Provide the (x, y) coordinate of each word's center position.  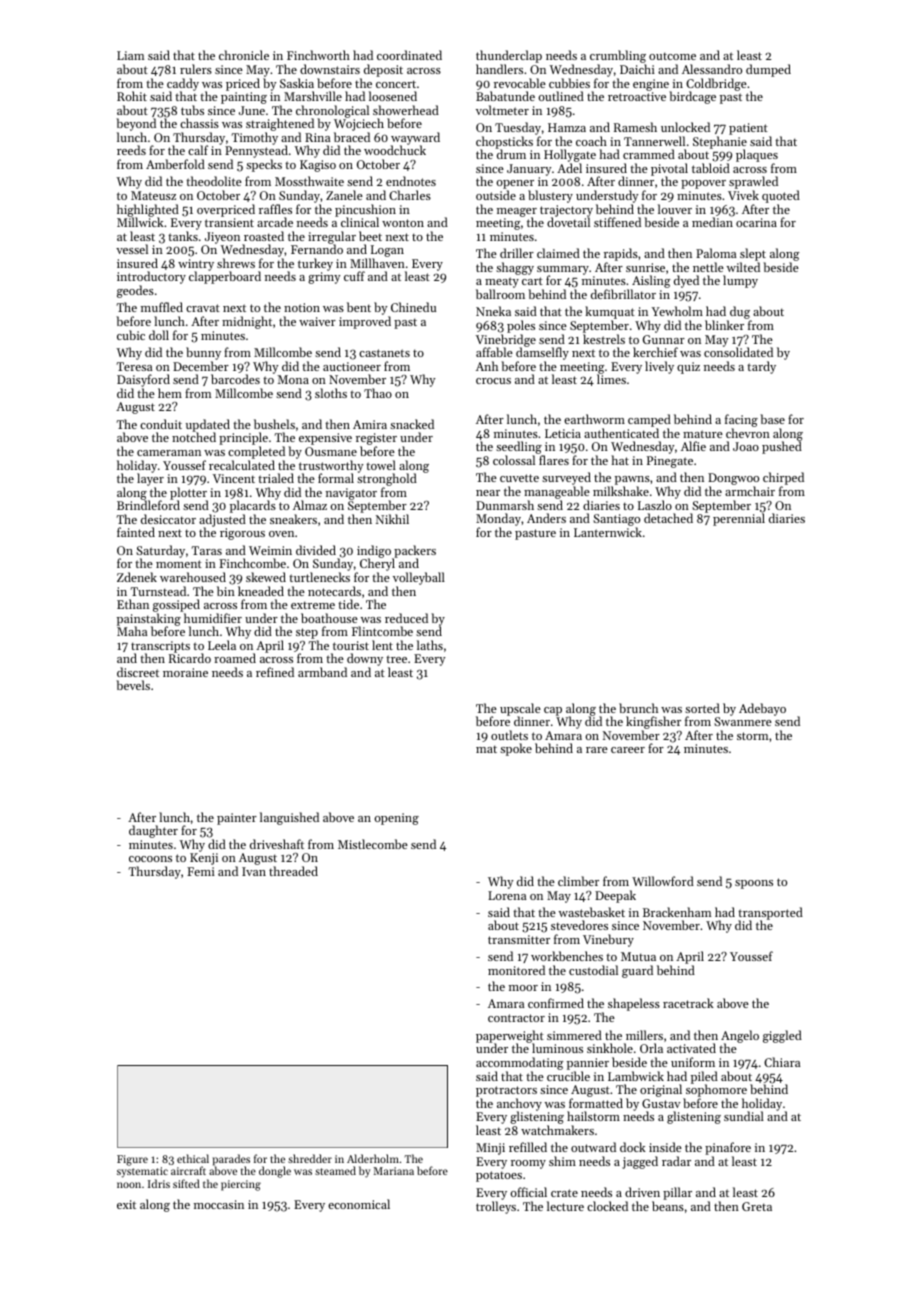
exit (126, 1204)
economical (359, 1204)
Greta (757, 1206)
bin (226, 591)
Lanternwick (608, 532)
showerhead (406, 110)
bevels (133, 685)
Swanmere (743, 721)
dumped (768, 70)
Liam (130, 55)
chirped (783, 478)
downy (365, 659)
